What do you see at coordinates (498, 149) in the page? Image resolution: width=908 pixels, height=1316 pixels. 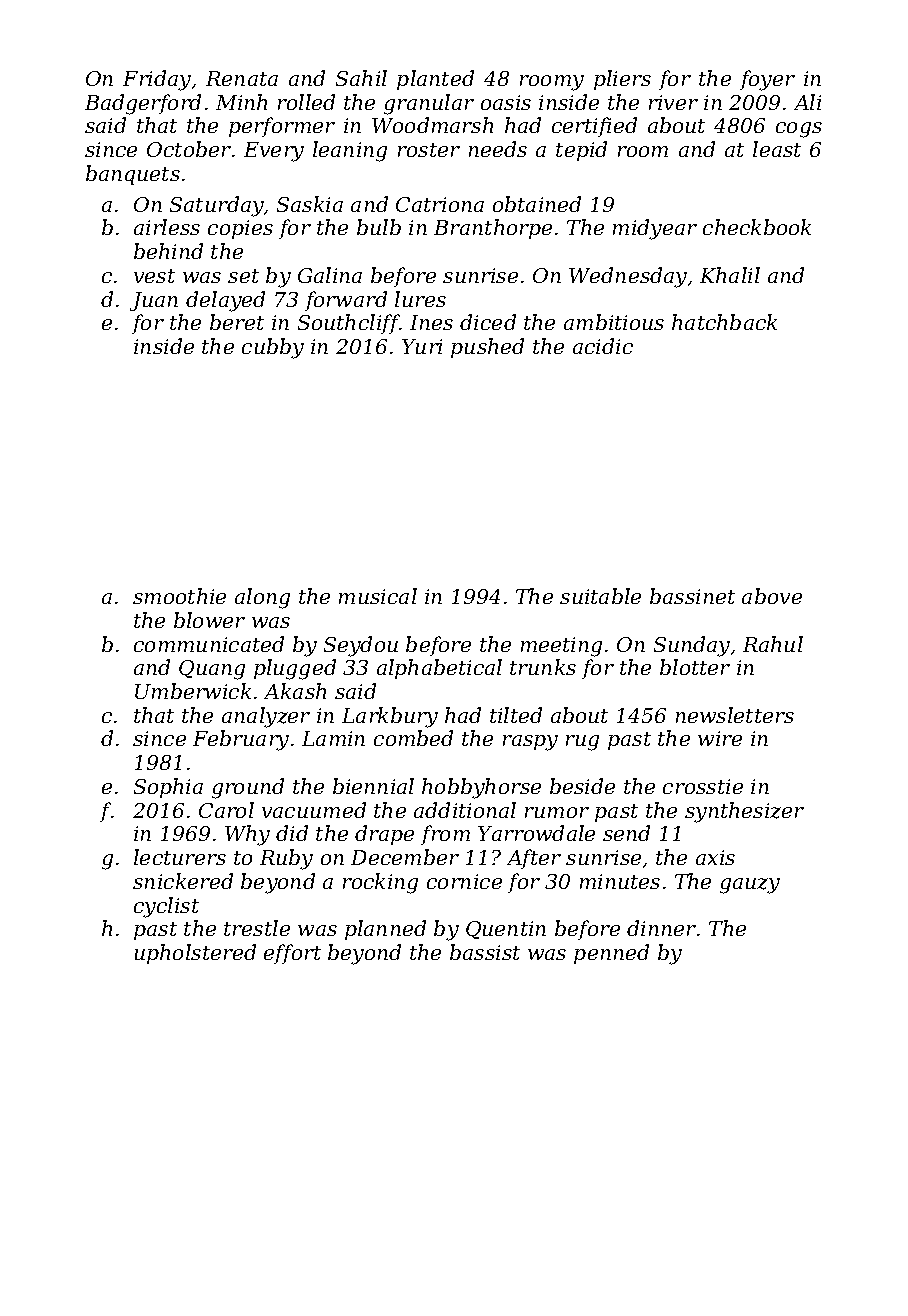 I see `needs` at bounding box center [498, 149].
